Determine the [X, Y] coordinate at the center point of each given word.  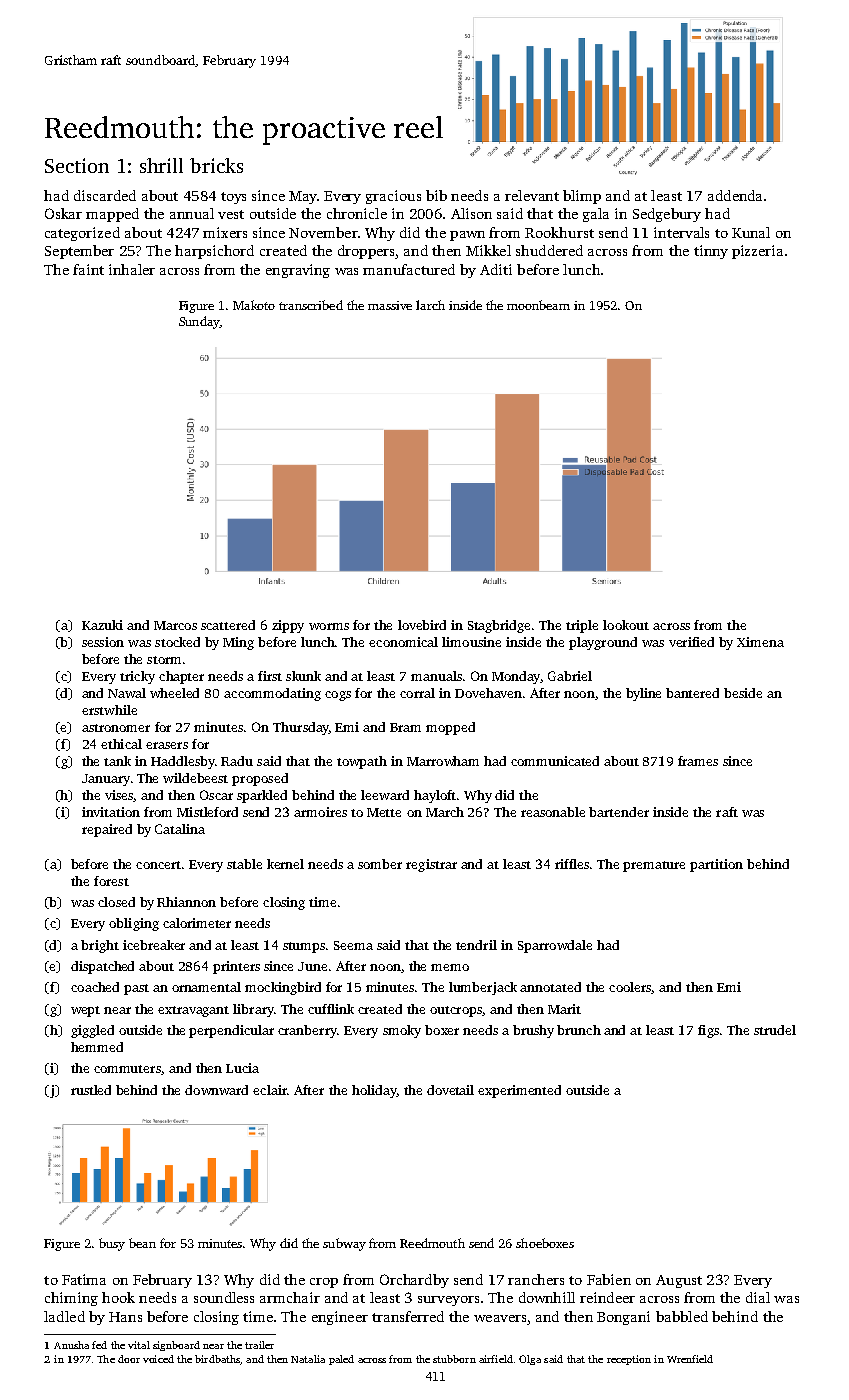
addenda [735, 195]
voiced [158, 1359]
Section [77, 165]
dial [758, 1297]
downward [216, 1090]
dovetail [450, 1090]
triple [582, 626]
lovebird [422, 625]
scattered [228, 625]
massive [390, 305]
